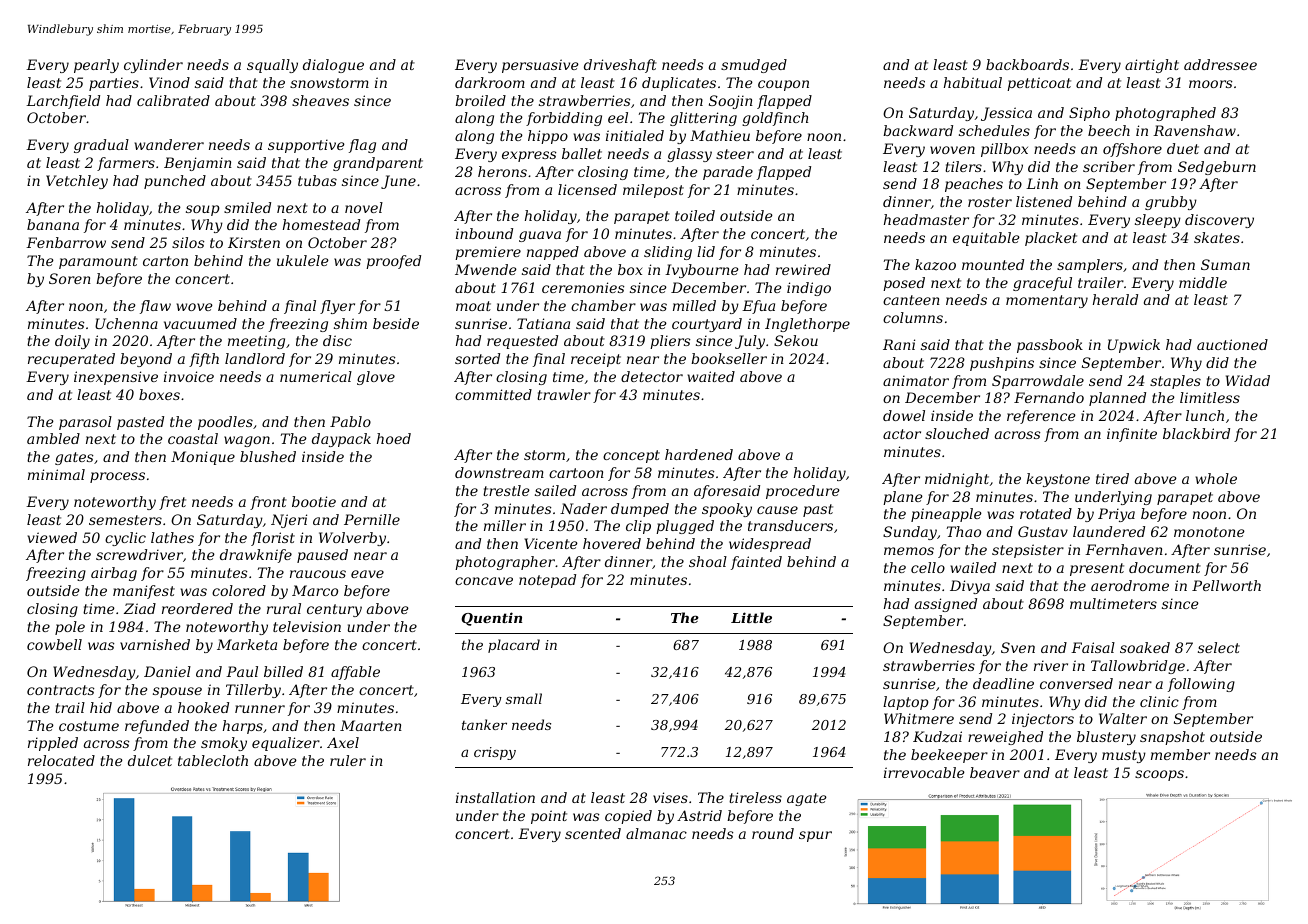 The width and height of the screenshot is (1308, 924). Describe the element at coordinates (1027, 64) in the screenshot. I see `backboards` at that location.
